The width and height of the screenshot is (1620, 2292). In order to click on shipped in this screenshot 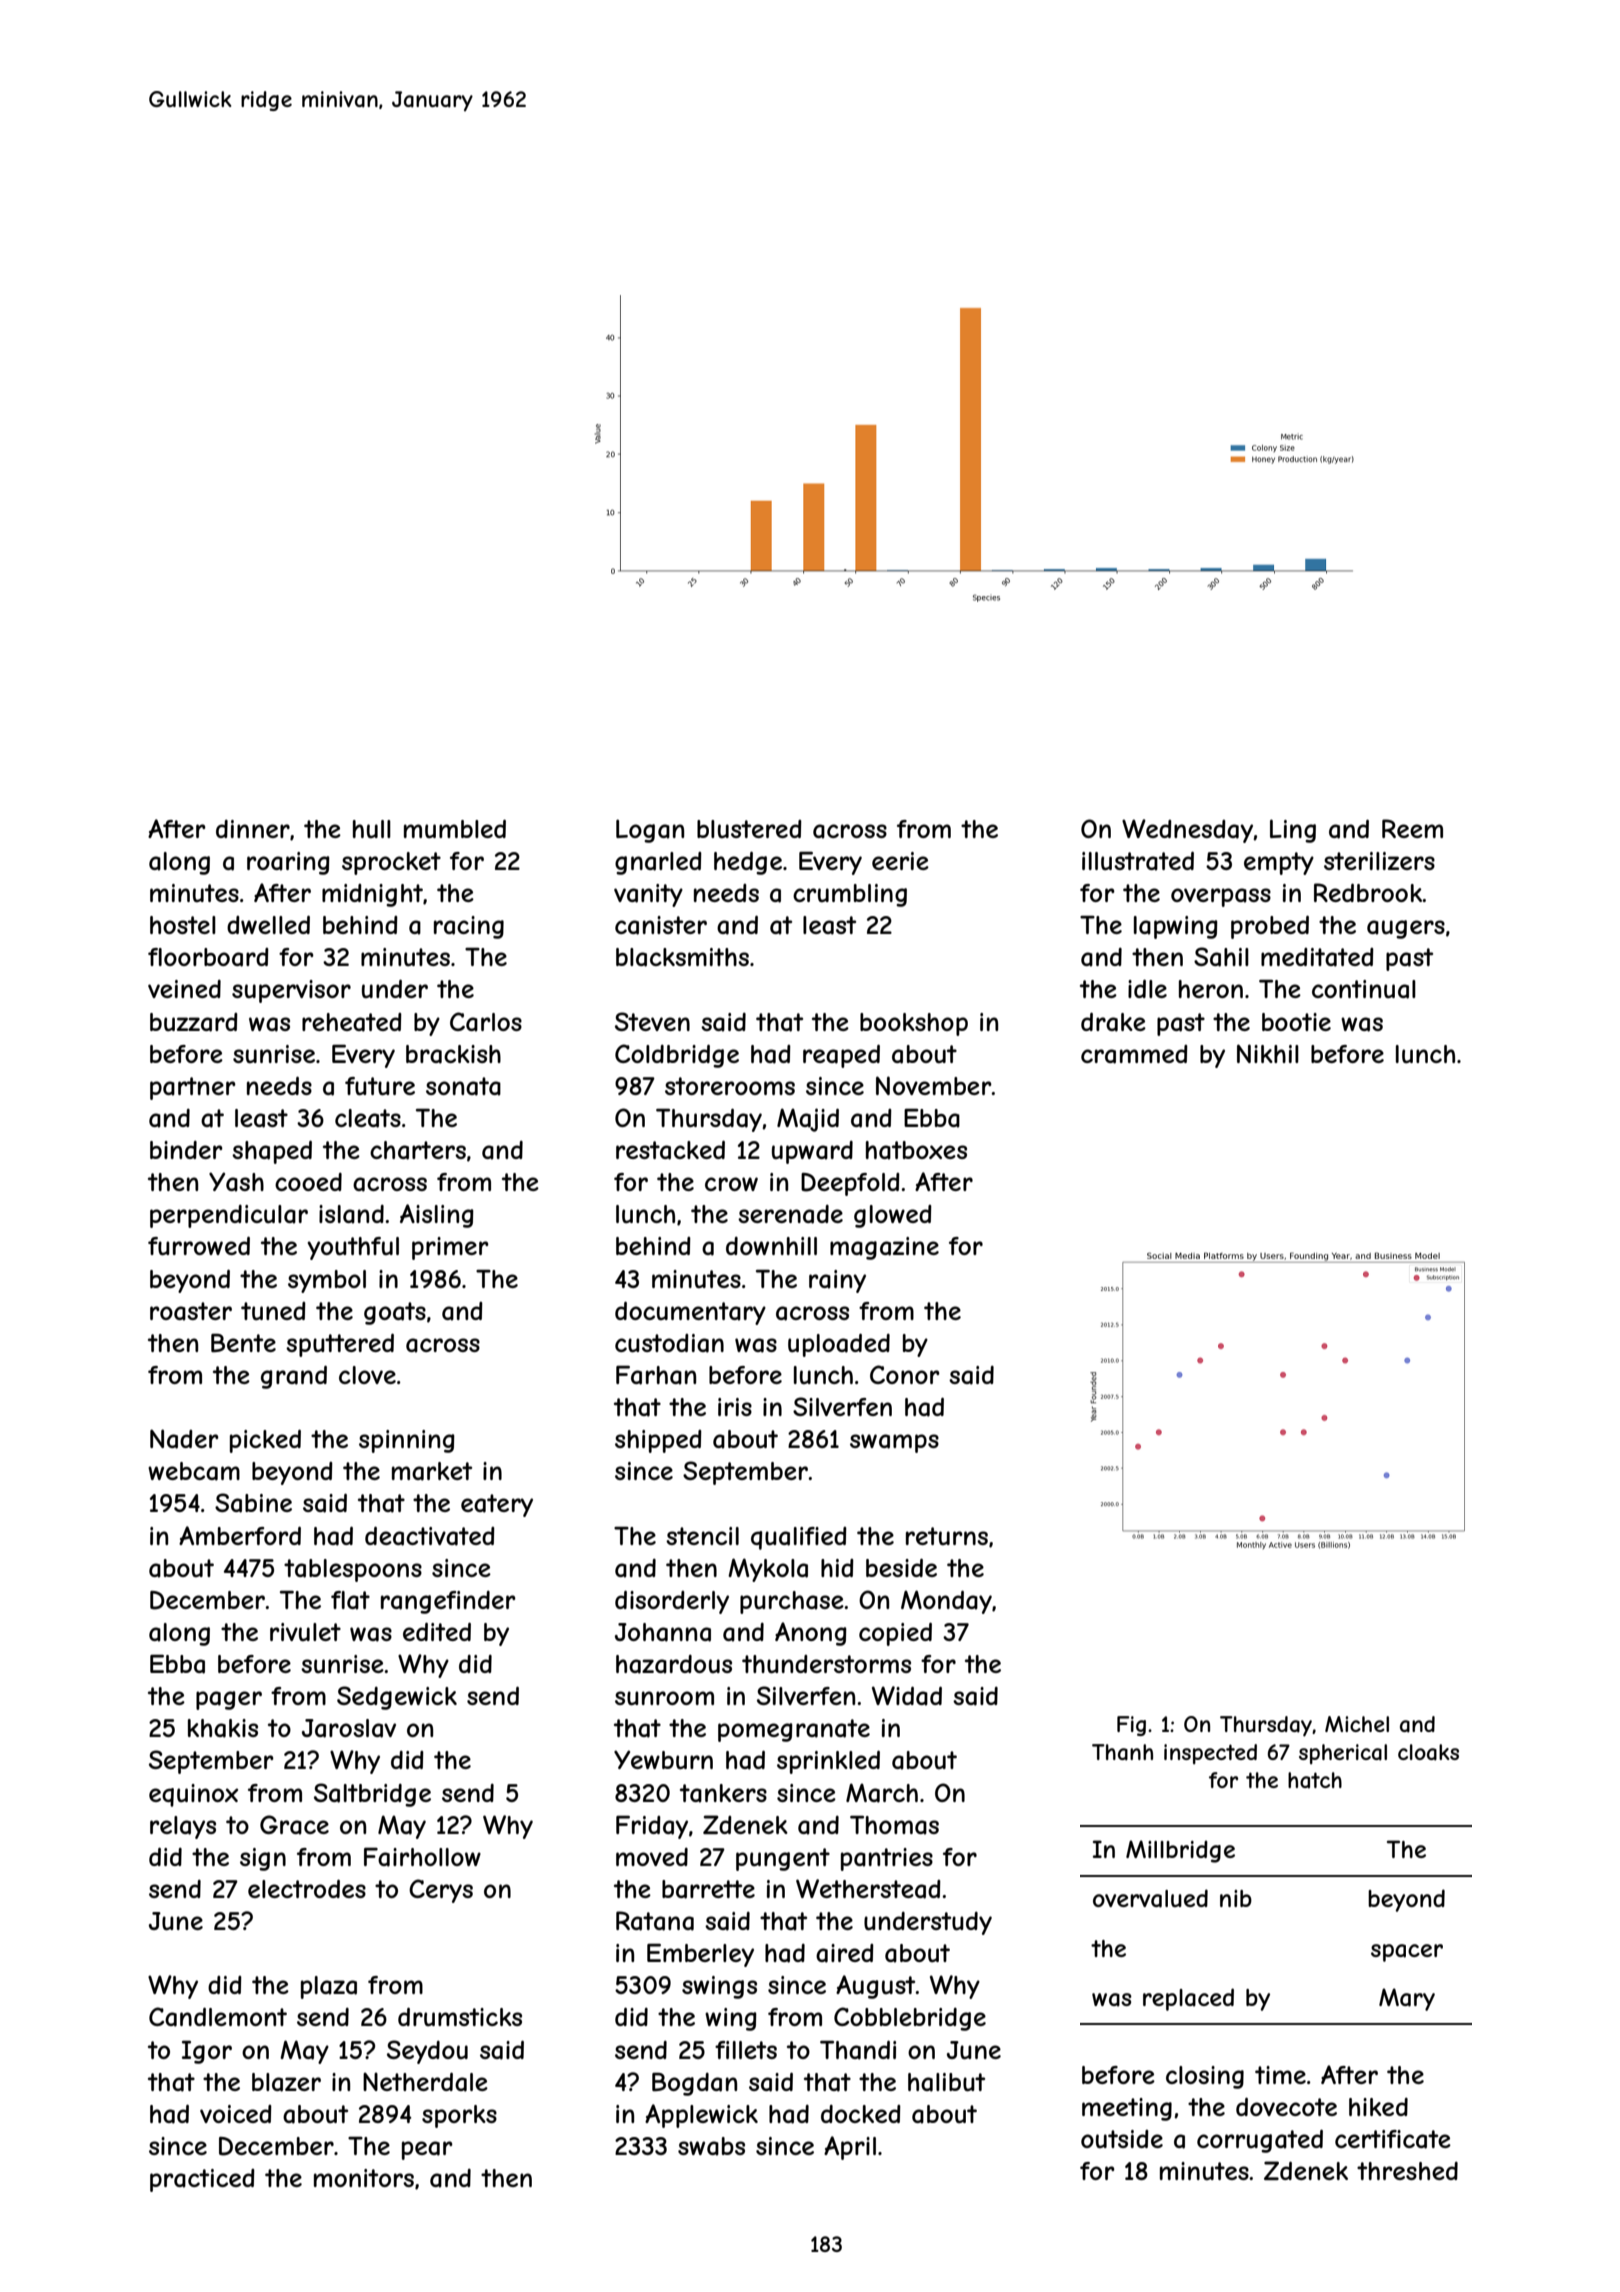, I will do `click(658, 1441)`.
